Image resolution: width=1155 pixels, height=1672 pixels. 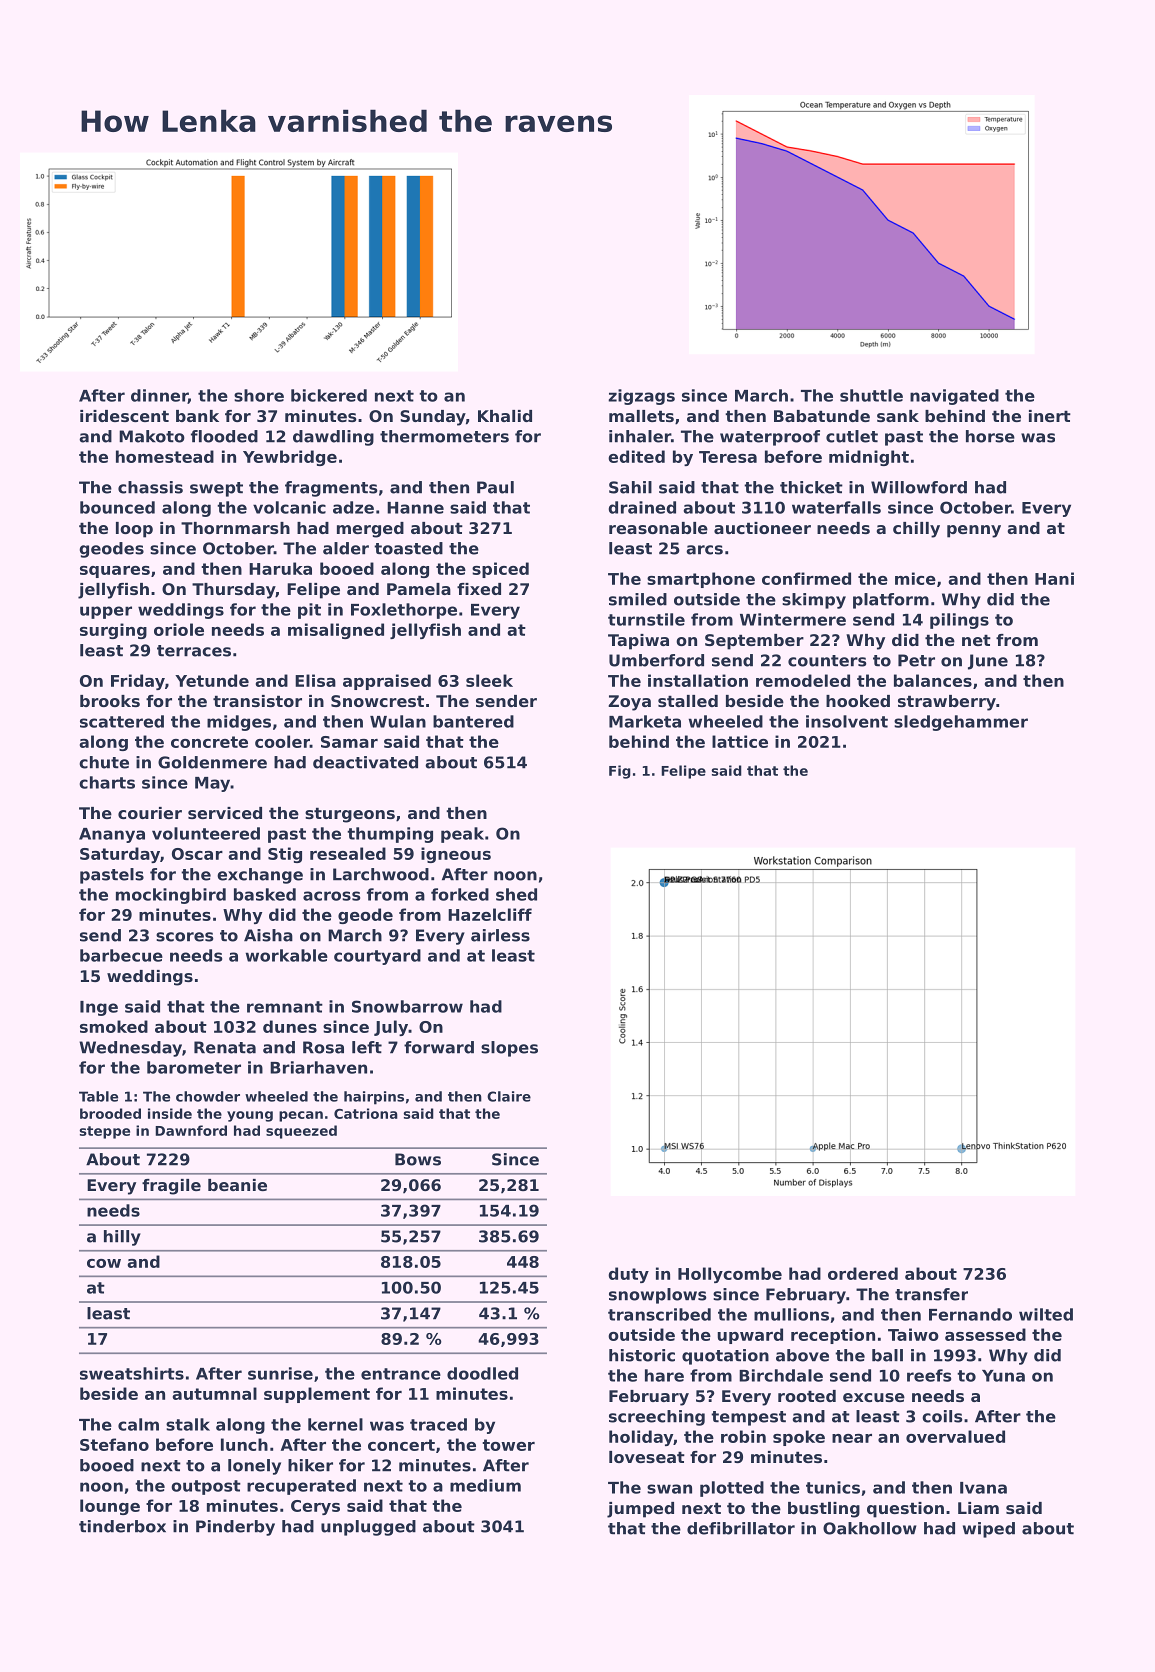 I want to click on zigzags, so click(x=641, y=397).
